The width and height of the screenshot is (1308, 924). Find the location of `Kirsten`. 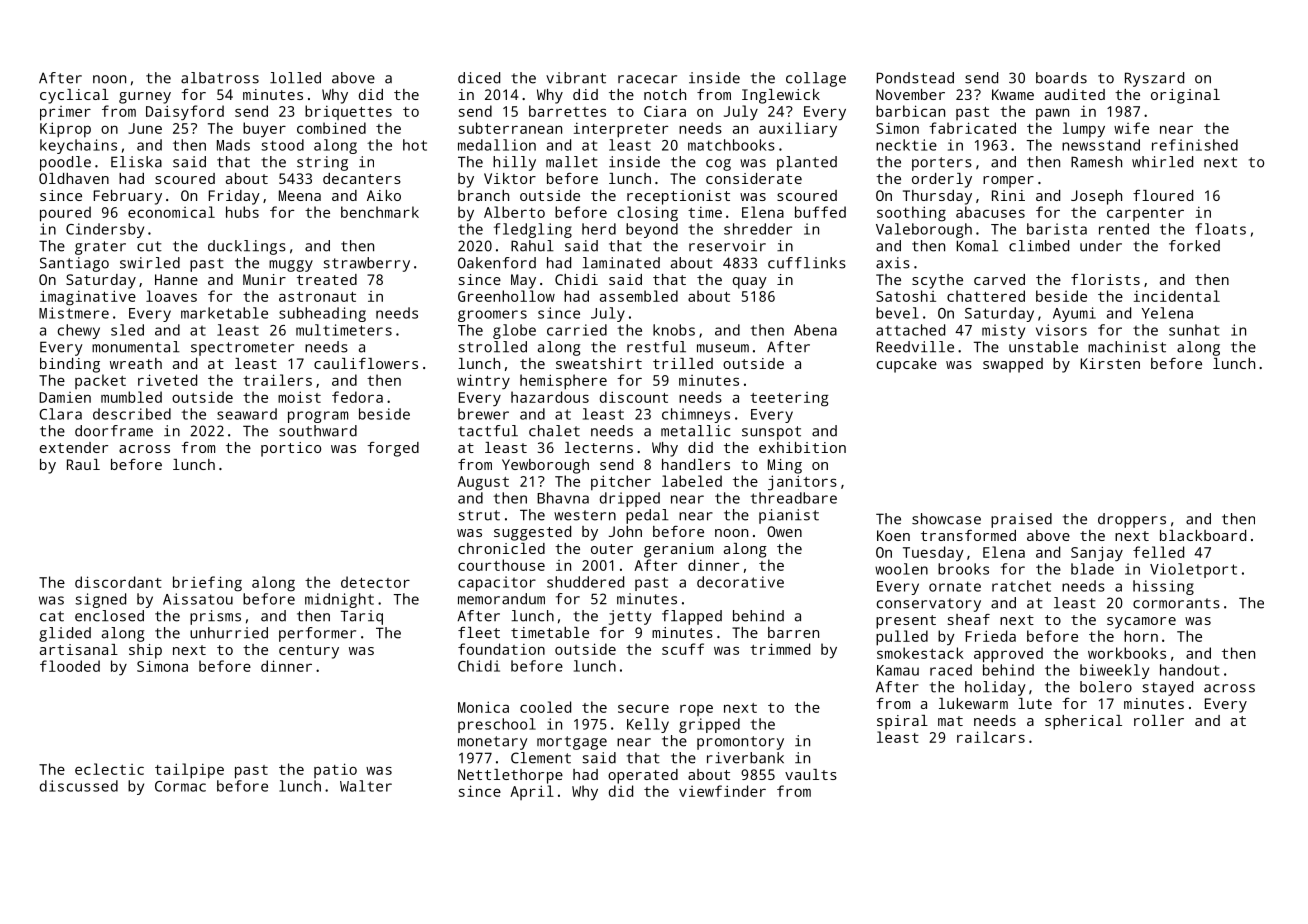

Kirsten is located at coordinates (1110, 363).
